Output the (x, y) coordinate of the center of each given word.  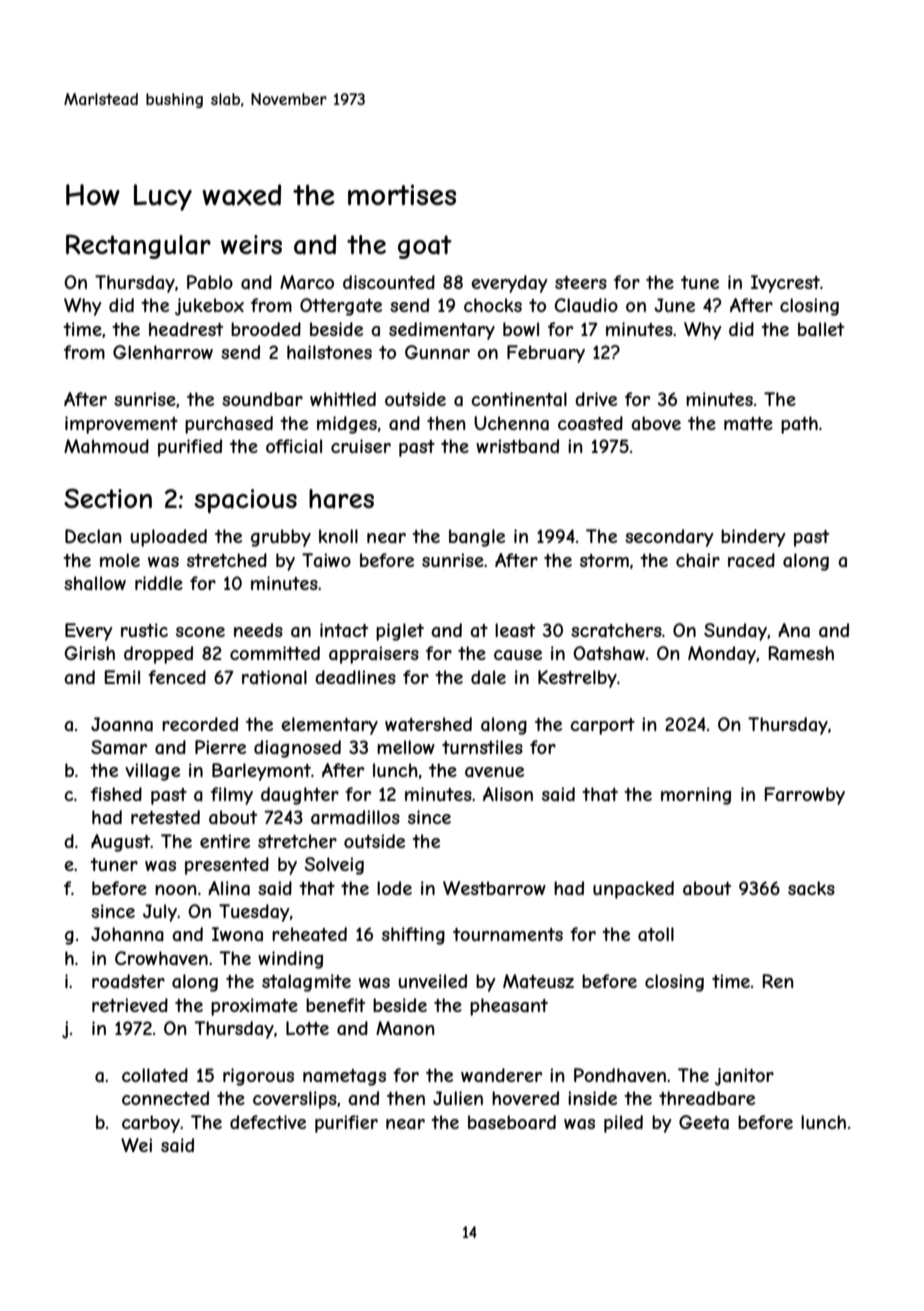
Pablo (210, 282)
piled (623, 1124)
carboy (151, 1124)
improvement (121, 425)
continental (519, 399)
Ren (778, 981)
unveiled (432, 981)
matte (748, 423)
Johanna (127, 934)
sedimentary (442, 331)
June (674, 305)
